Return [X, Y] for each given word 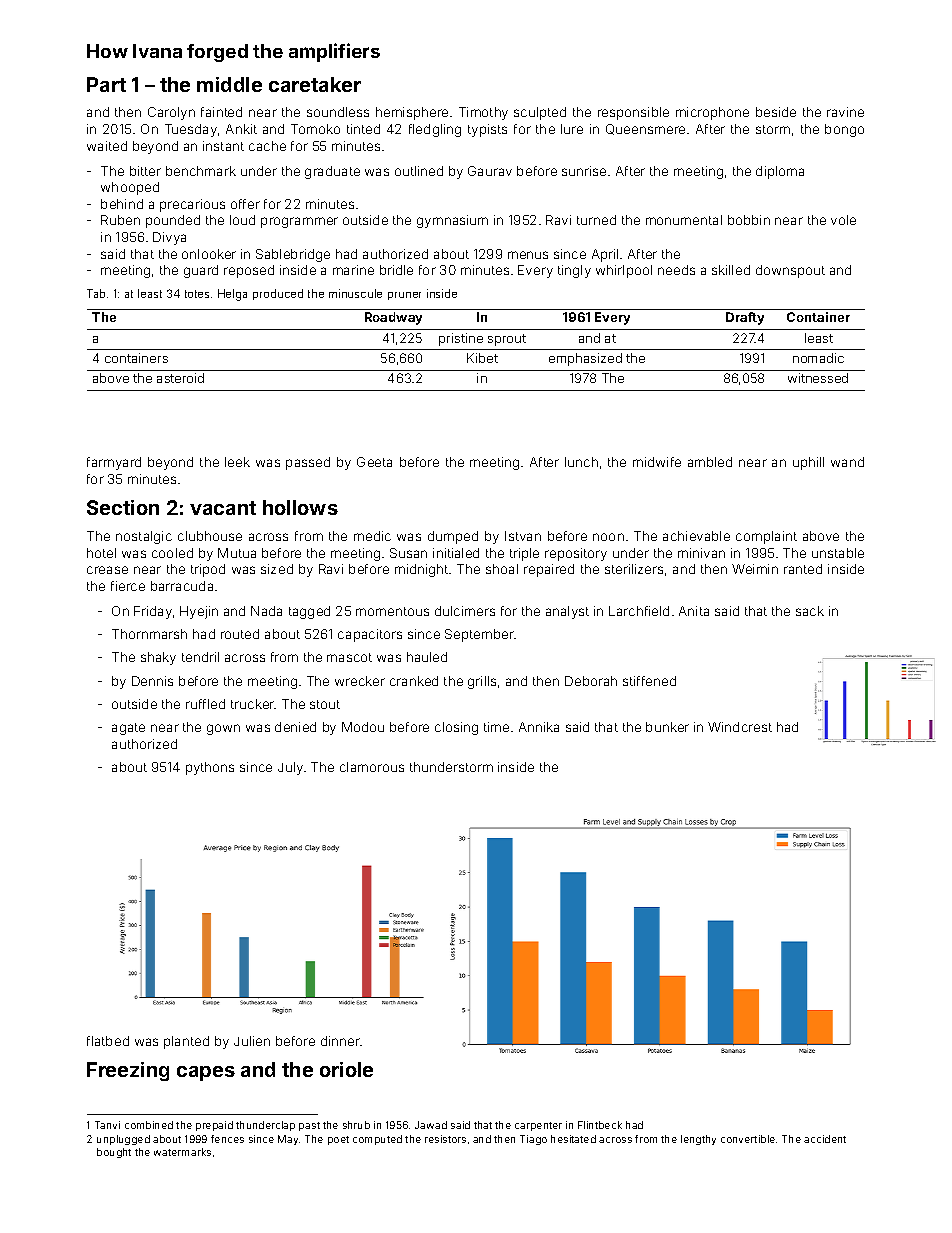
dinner [340, 1041]
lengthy [698, 1140]
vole [843, 220]
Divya [169, 238]
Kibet [482, 358]
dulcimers [465, 611]
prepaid [214, 1126]
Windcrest [740, 727]
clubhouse [210, 536]
